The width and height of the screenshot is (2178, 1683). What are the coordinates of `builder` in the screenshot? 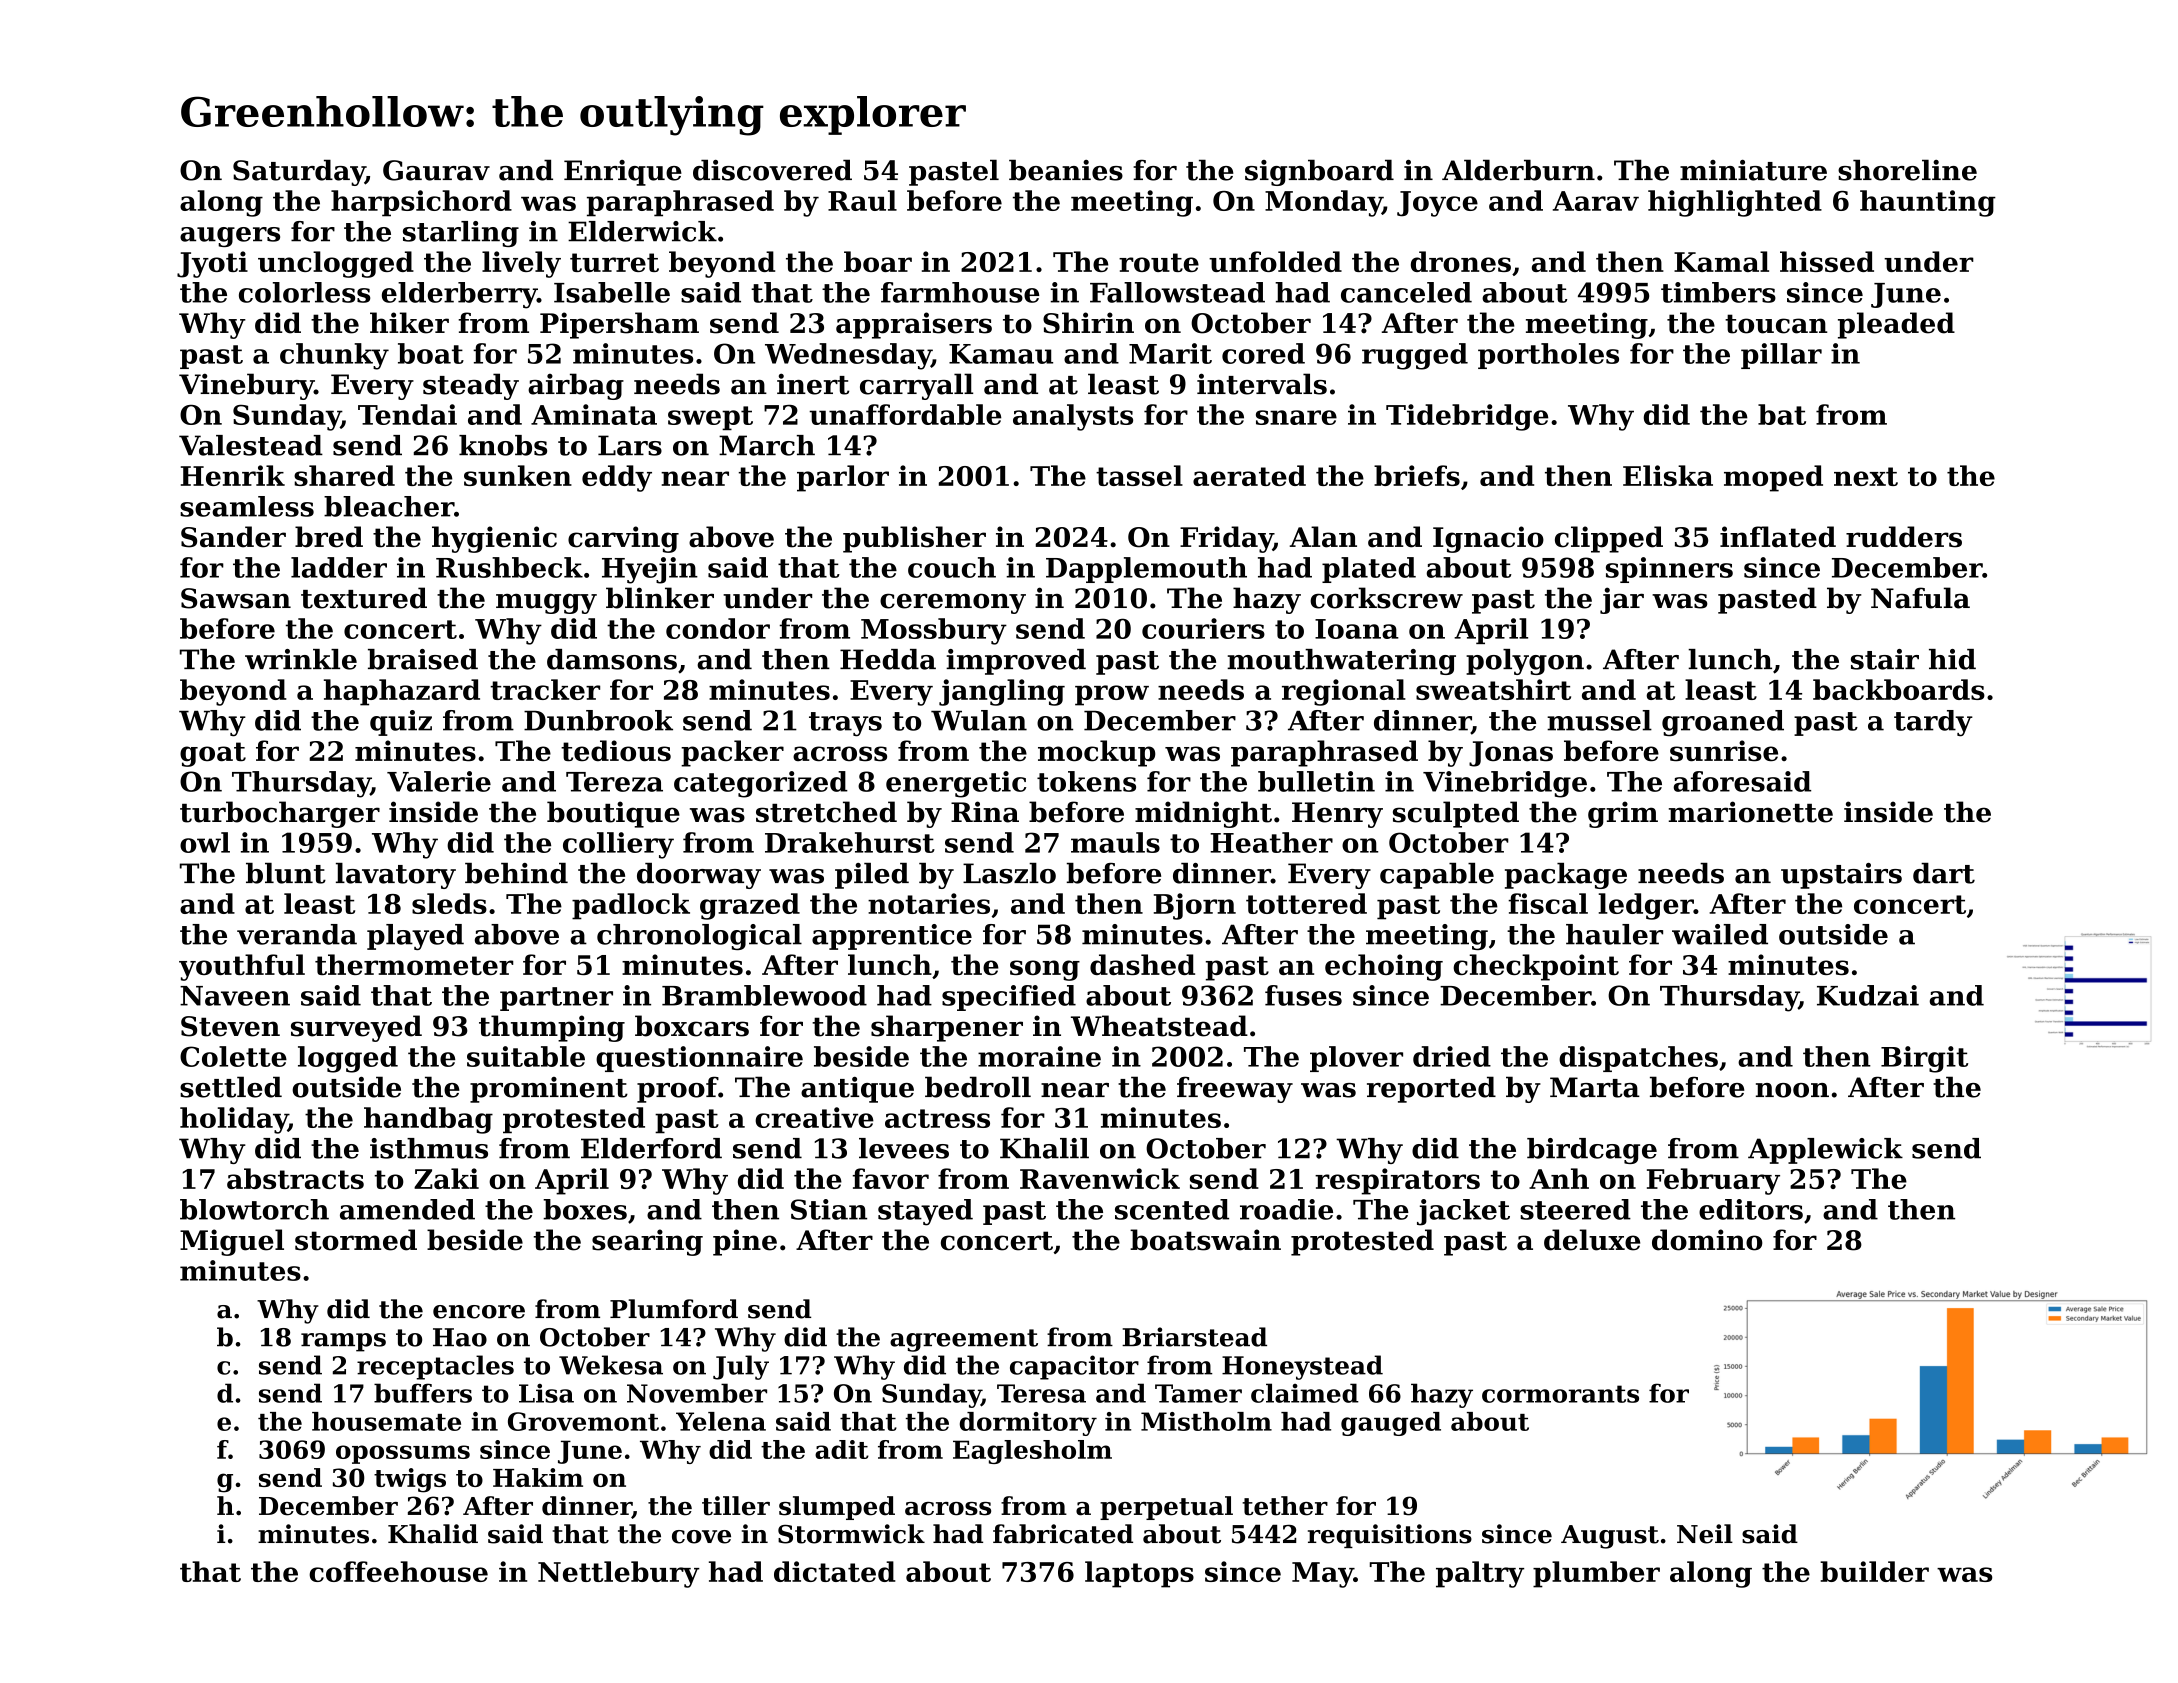 It's located at (1874, 1571).
